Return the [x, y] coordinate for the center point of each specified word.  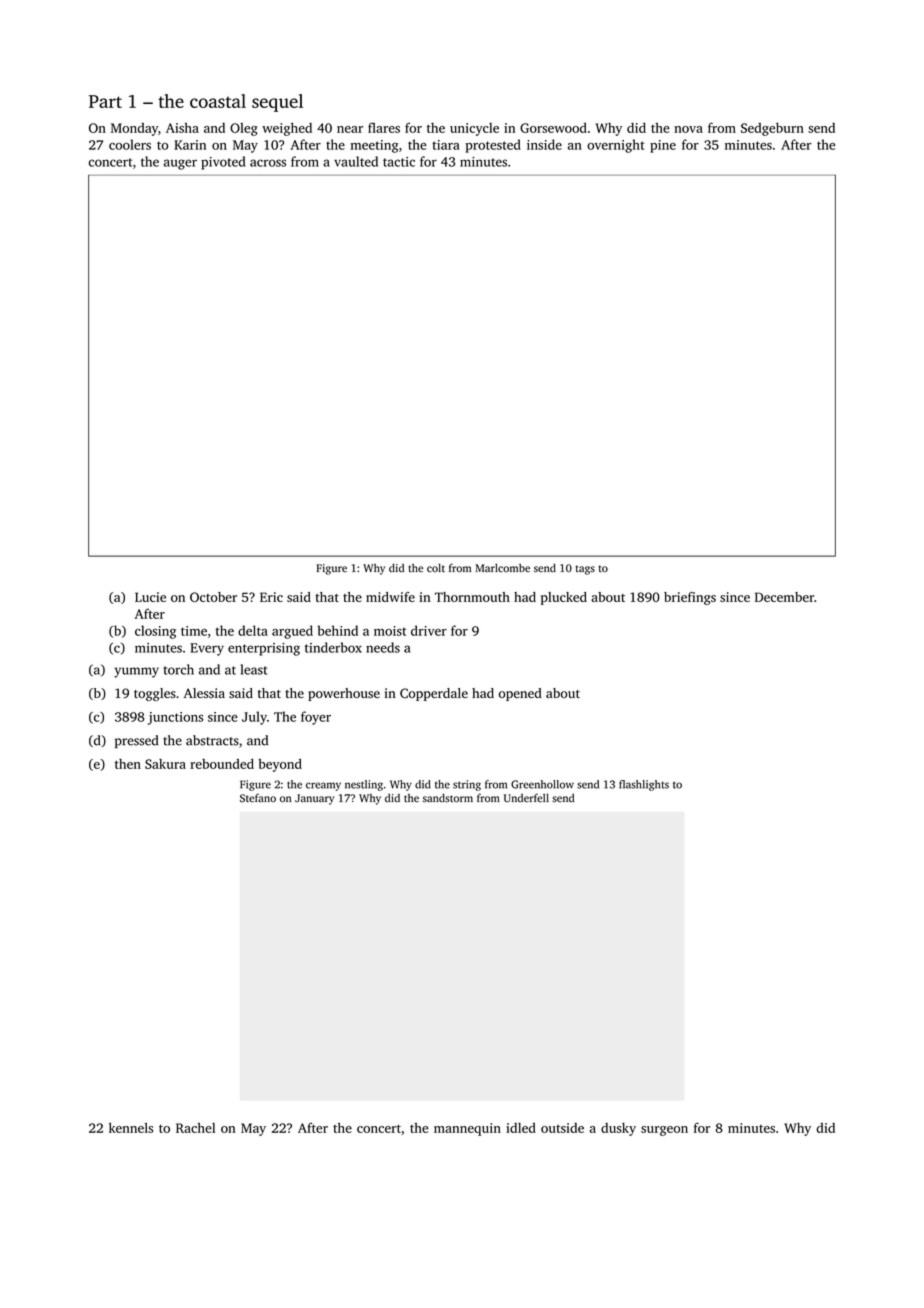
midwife [390, 597]
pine [663, 146]
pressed [136, 741]
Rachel [195, 1128]
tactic [399, 162]
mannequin [467, 1129]
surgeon [664, 1131]
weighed [287, 129]
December [784, 597]
